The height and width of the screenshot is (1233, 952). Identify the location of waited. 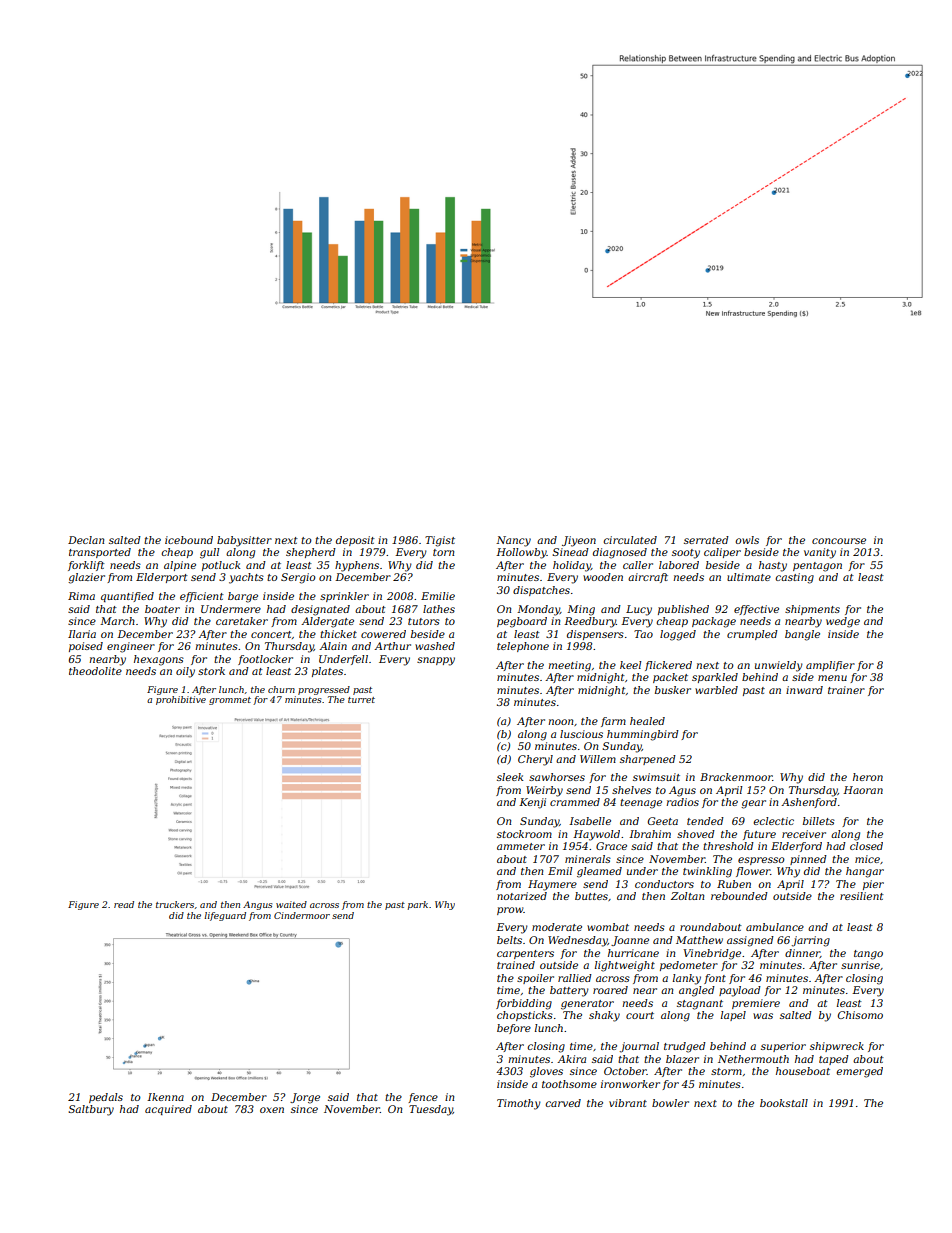
(291, 904).
